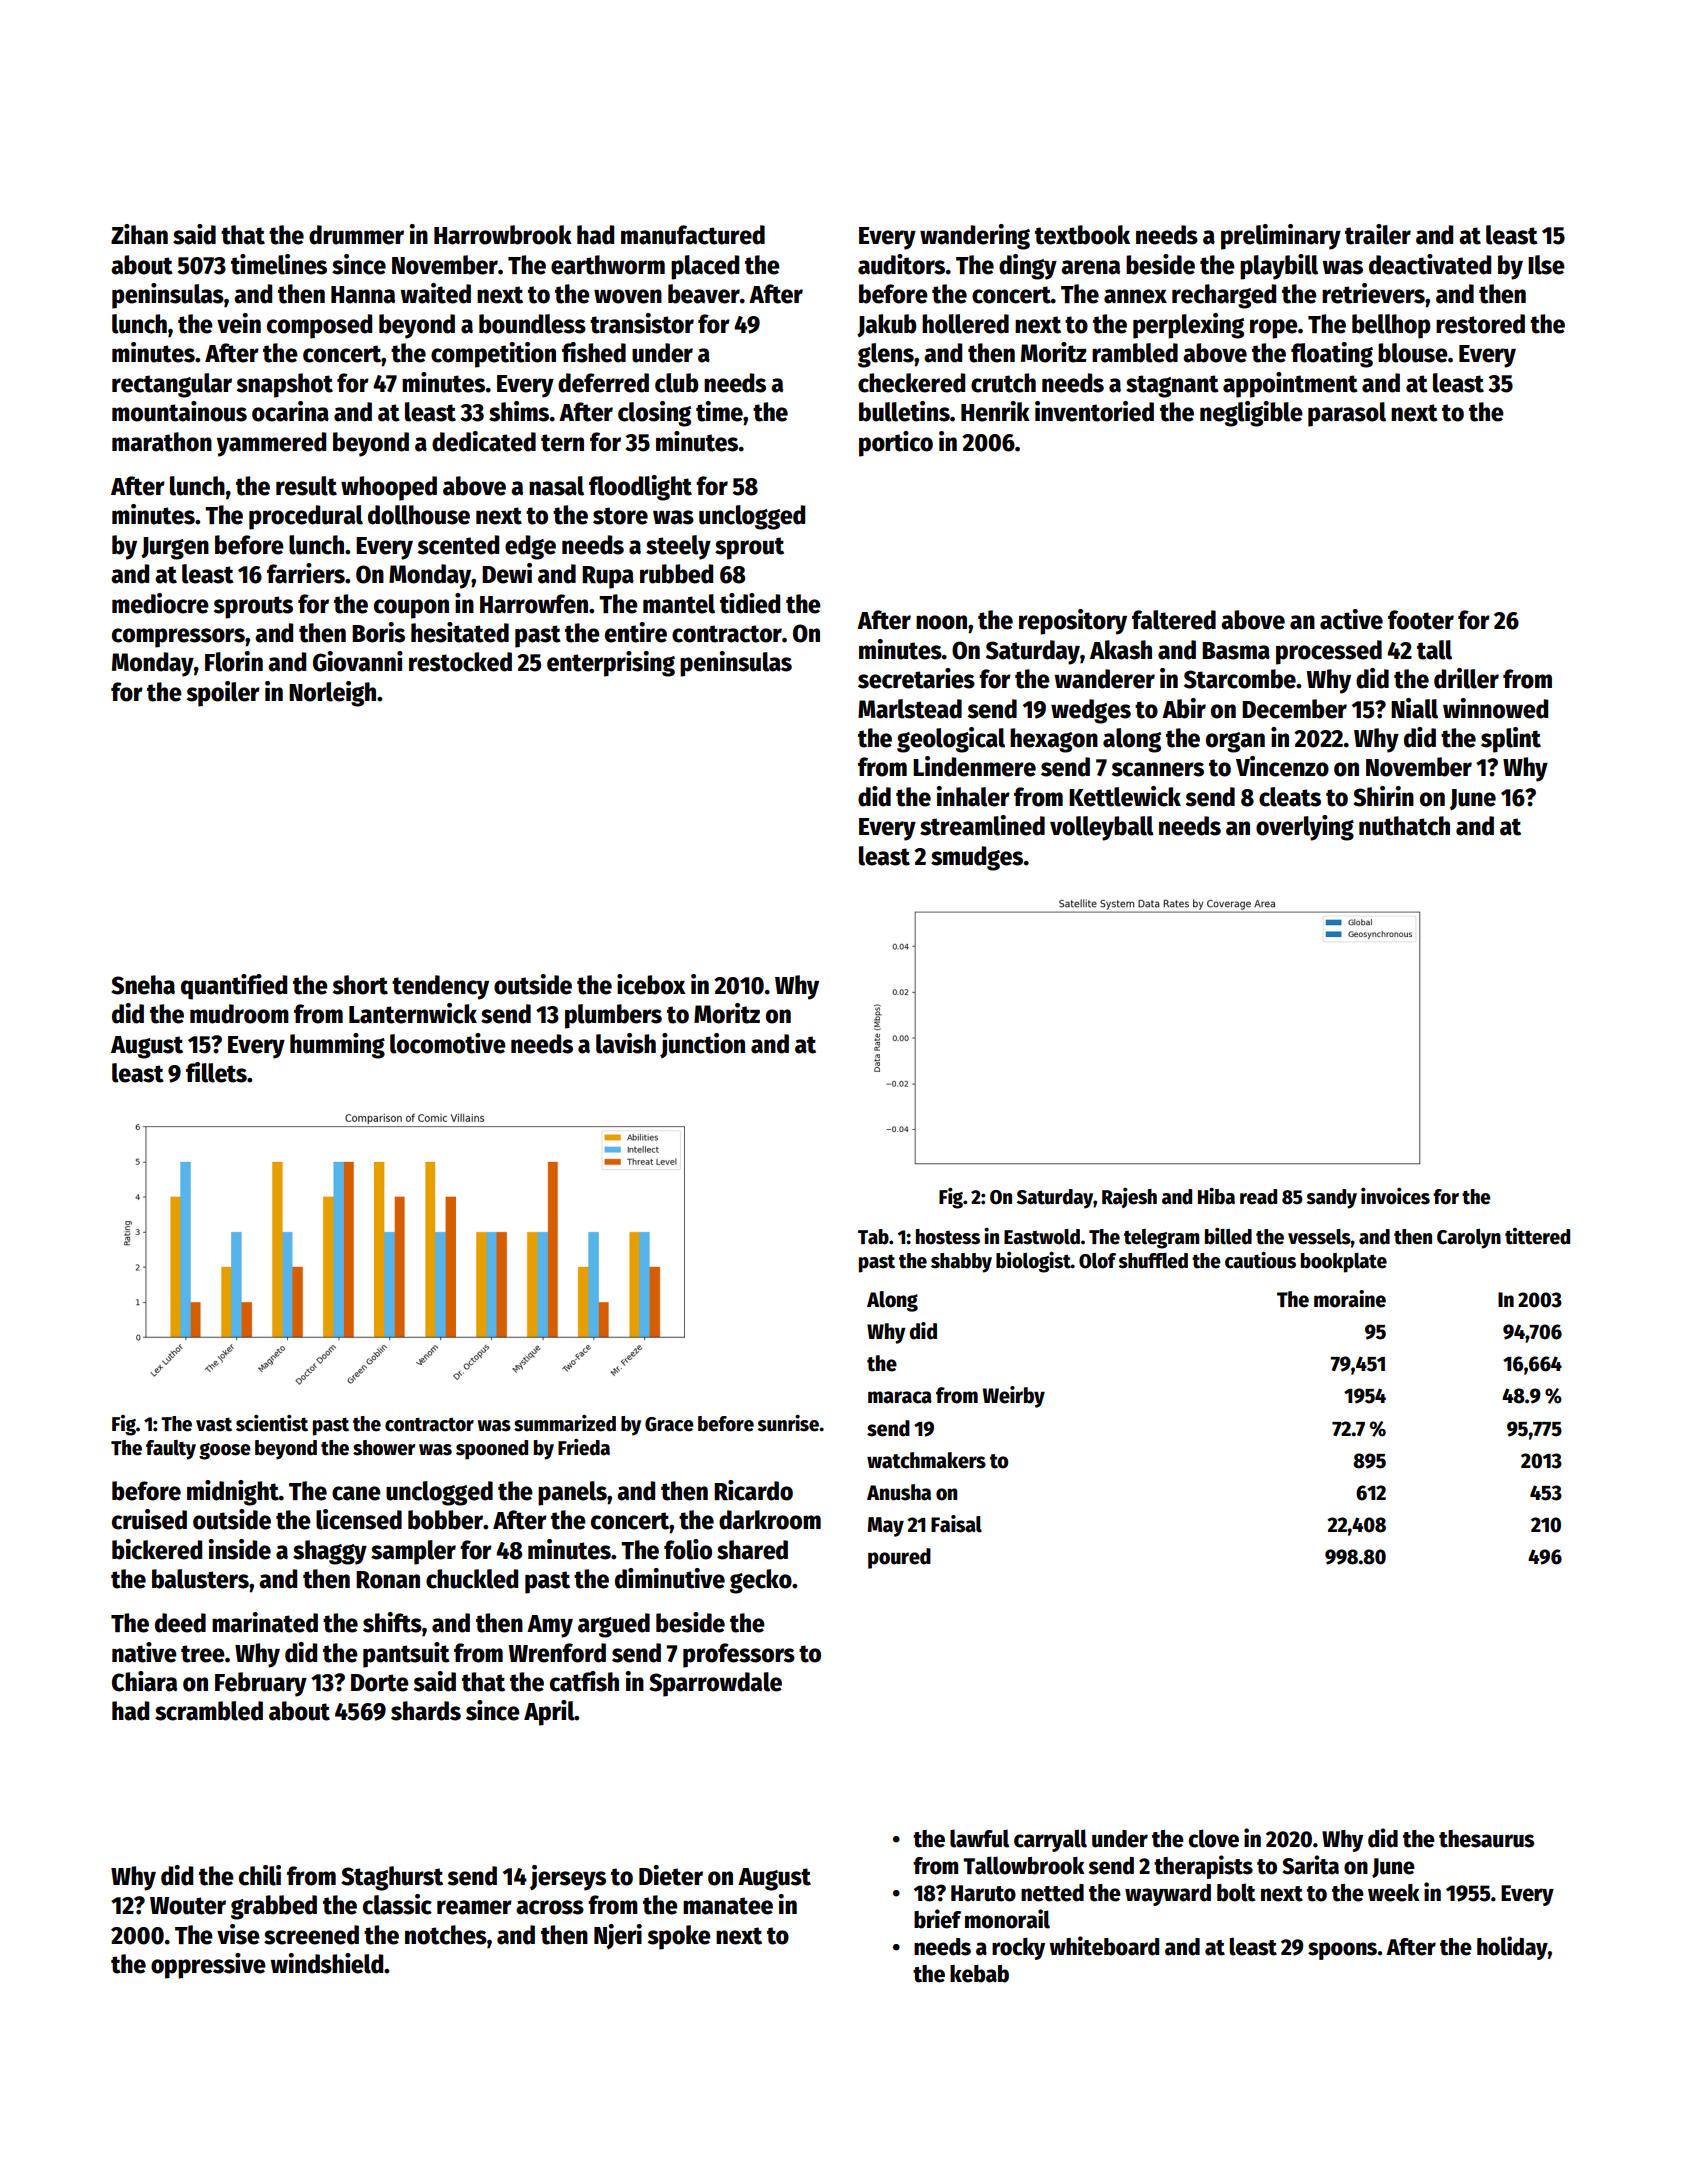 Image resolution: width=1683 pixels, height=2178 pixels. I want to click on Ilse, so click(1546, 265).
